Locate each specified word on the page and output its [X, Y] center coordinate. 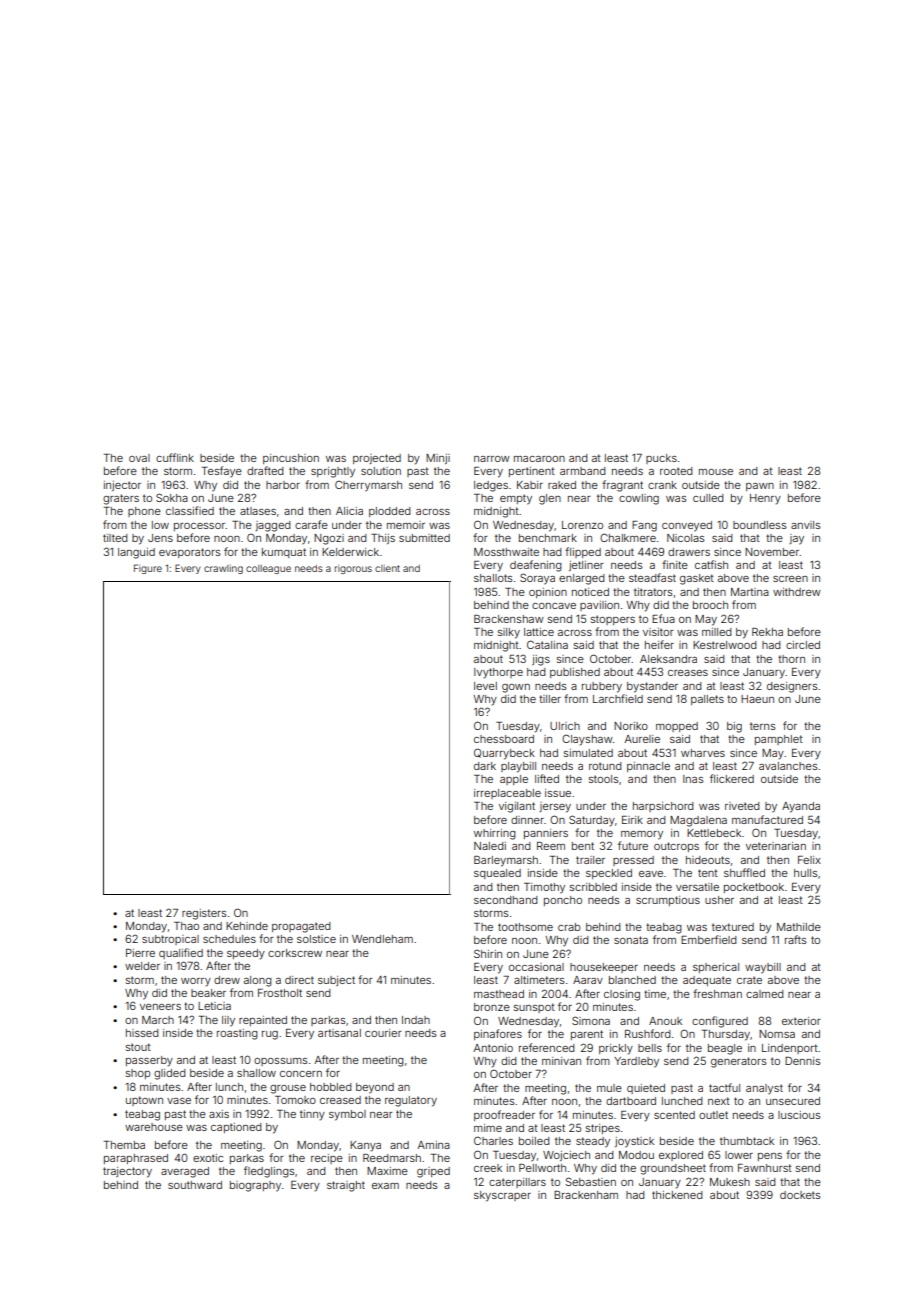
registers [204, 914]
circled [803, 645]
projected [377, 459]
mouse [716, 472]
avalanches [788, 766]
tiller [550, 699]
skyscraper [502, 1196]
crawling [223, 569]
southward [195, 1185]
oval [139, 458]
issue [558, 793]
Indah [416, 1020]
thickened [677, 1195]
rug [270, 1035]
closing [622, 995]
